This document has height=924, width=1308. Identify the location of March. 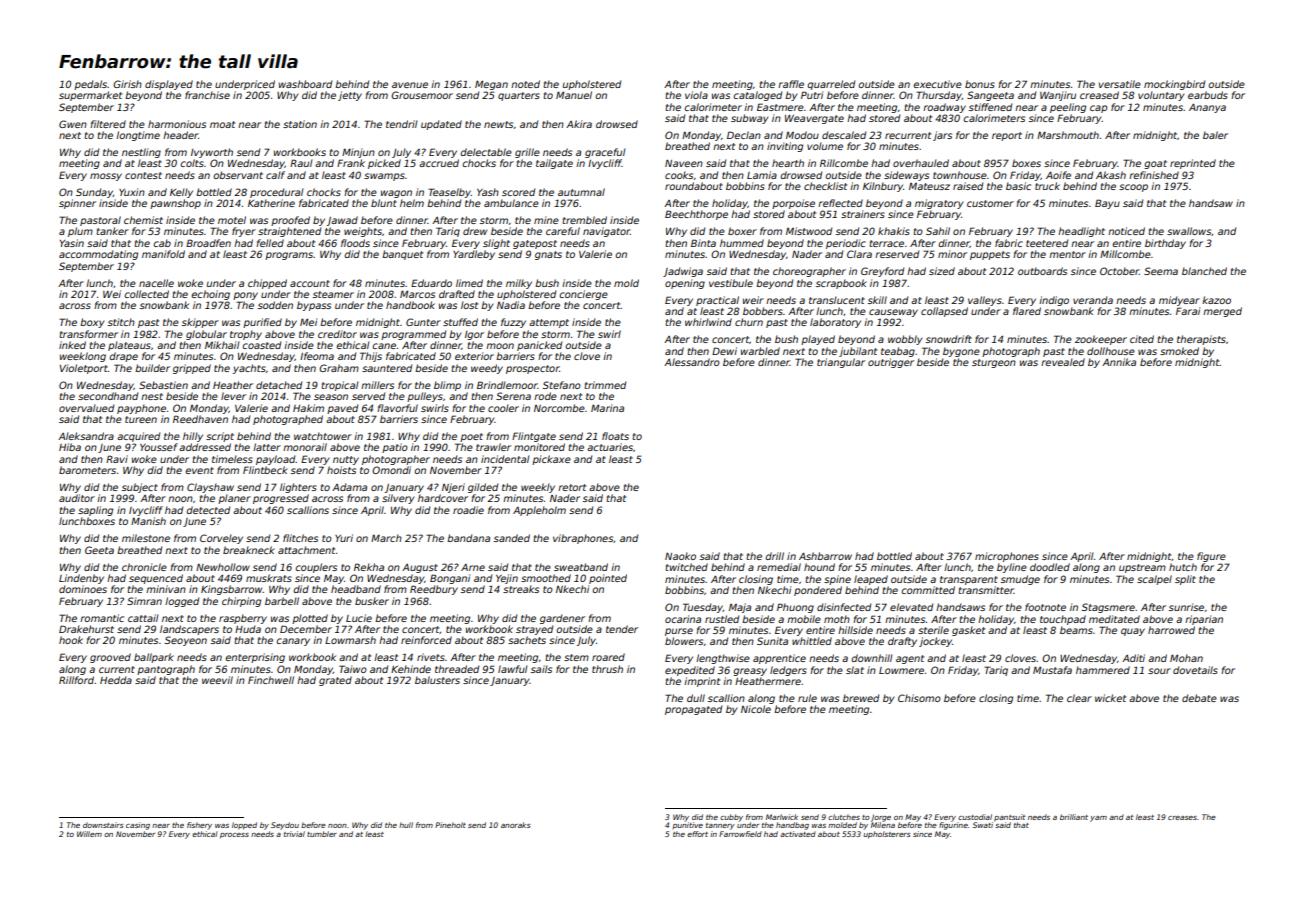
(386, 538).
